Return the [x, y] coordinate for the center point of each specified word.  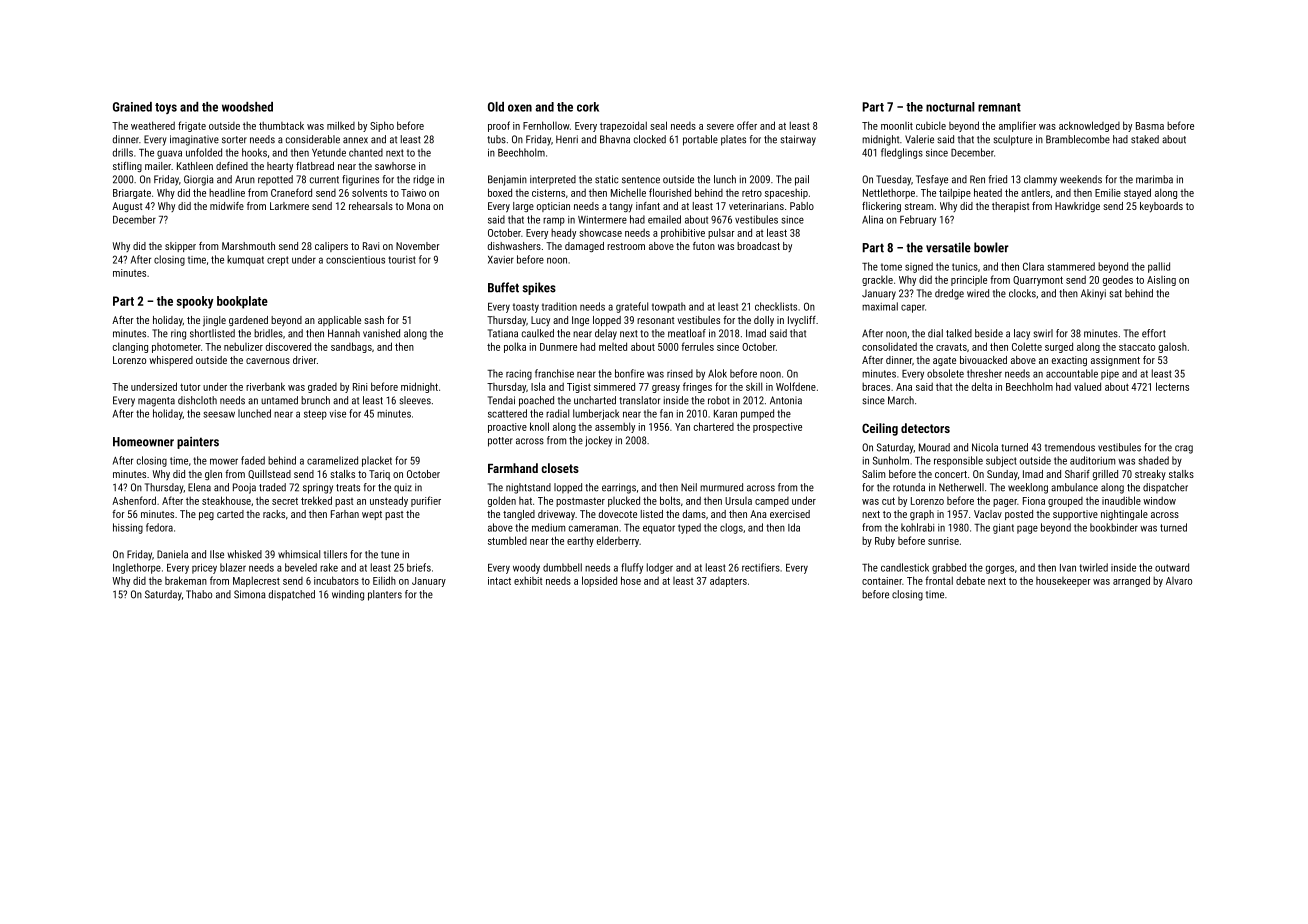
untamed [279, 400]
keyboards [1161, 207]
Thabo [199, 594]
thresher [984, 373]
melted [613, 346]
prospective [777, 428]
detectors [925, 428]
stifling [127, 167]
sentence [641, 180]
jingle [214, 321]
